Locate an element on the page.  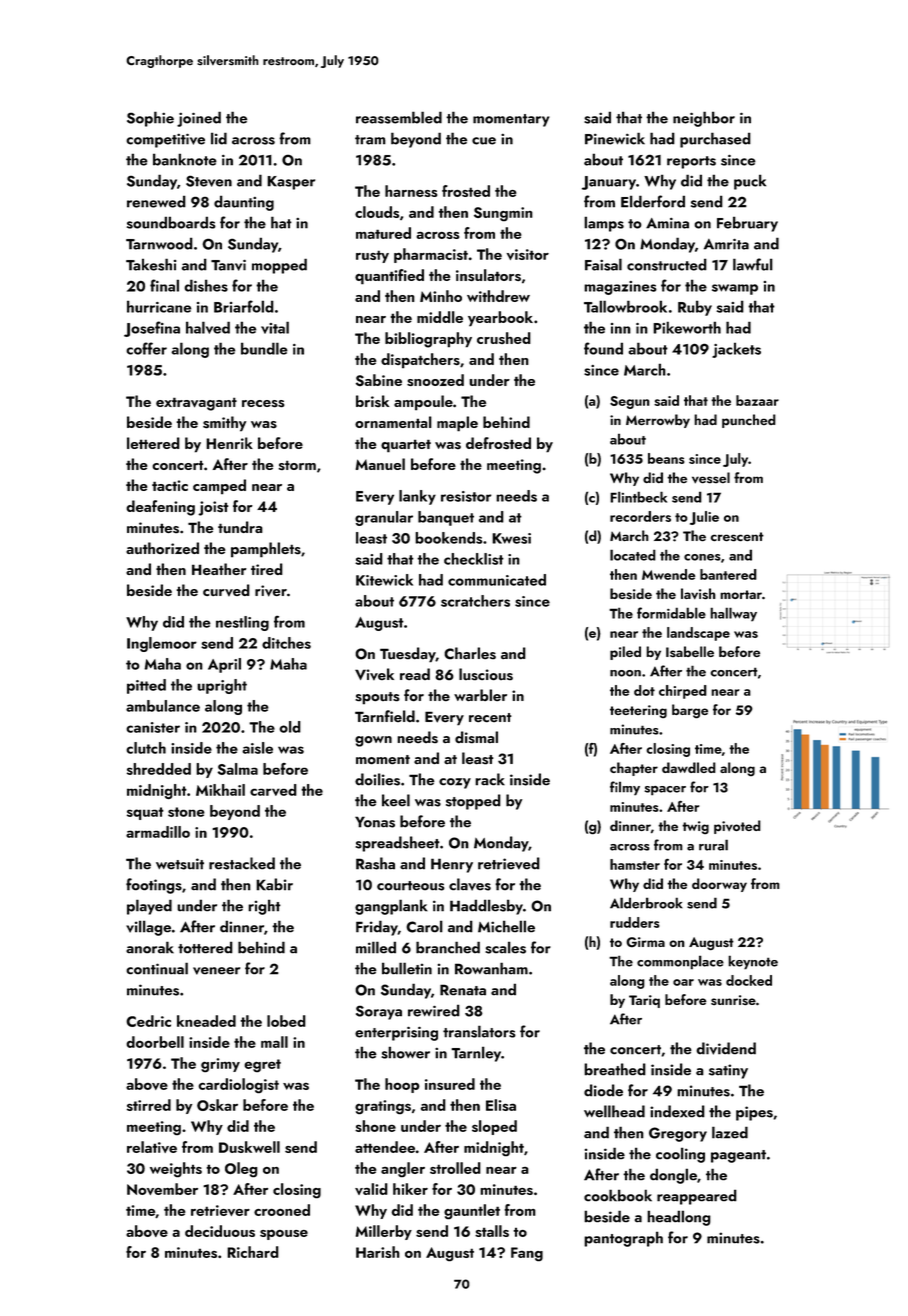
Harish is located at coordinates (378, 1252).
